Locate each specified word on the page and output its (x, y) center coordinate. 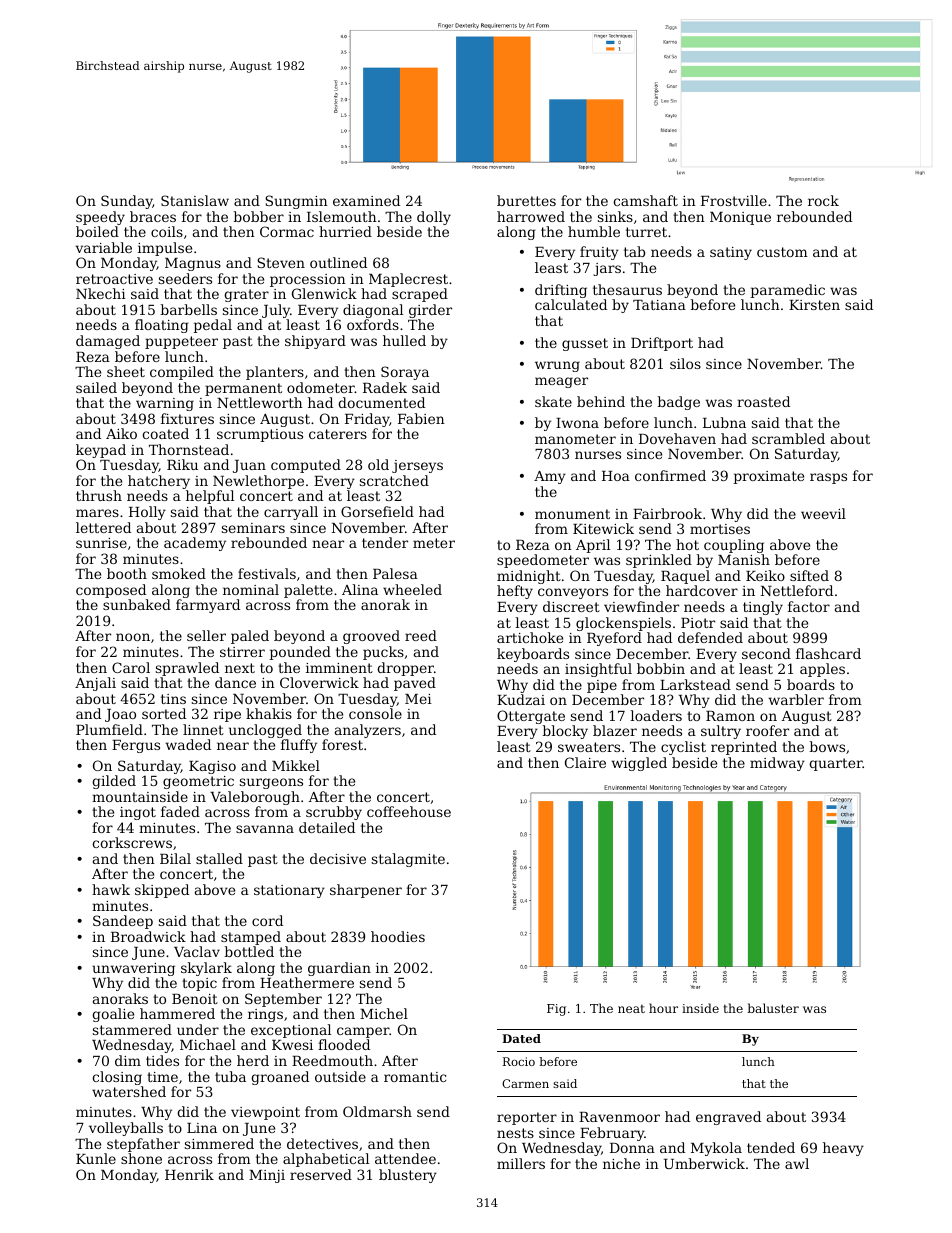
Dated (521, 1038)
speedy (100, 218)
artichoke (530, 637)
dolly (434, 218)
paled (250, 637)
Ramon (730, 716)
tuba (230, 1076)
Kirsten (814, 305)
